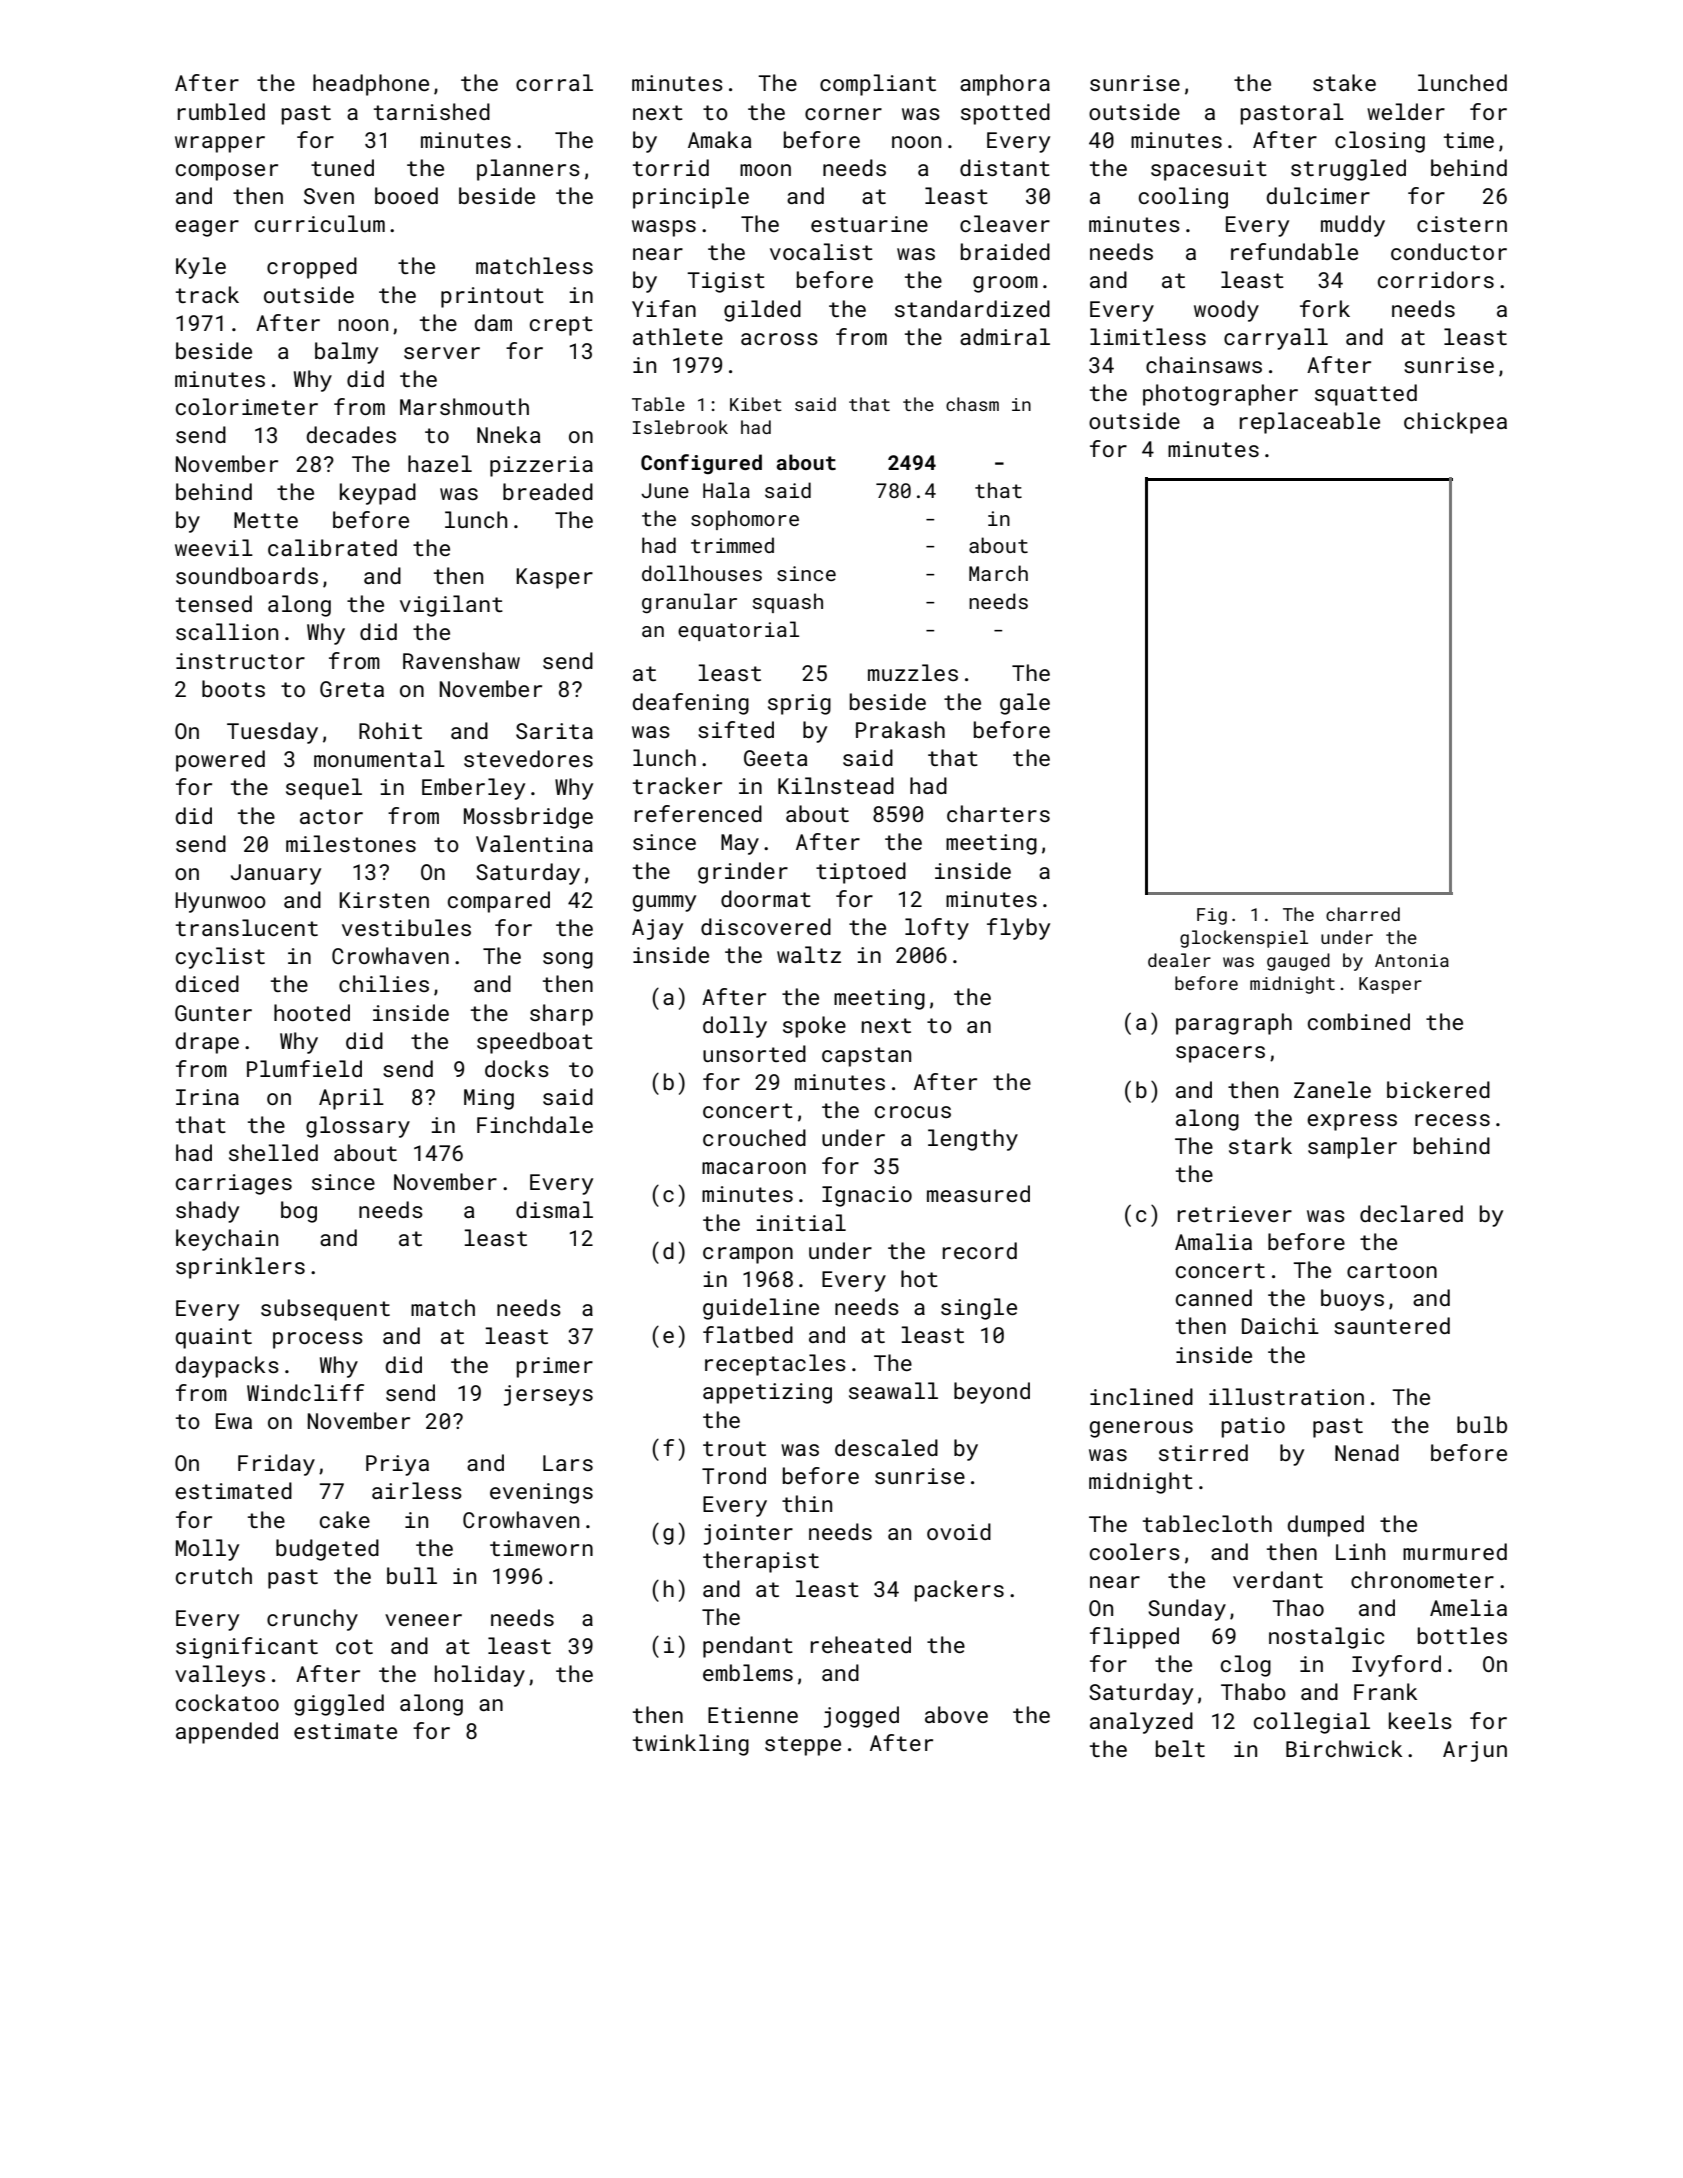 The width and height of the screenshot is (1683, 2178). Describe the element at coordinates (227, 1733) in the screenshot. I see `appended` at that location.
